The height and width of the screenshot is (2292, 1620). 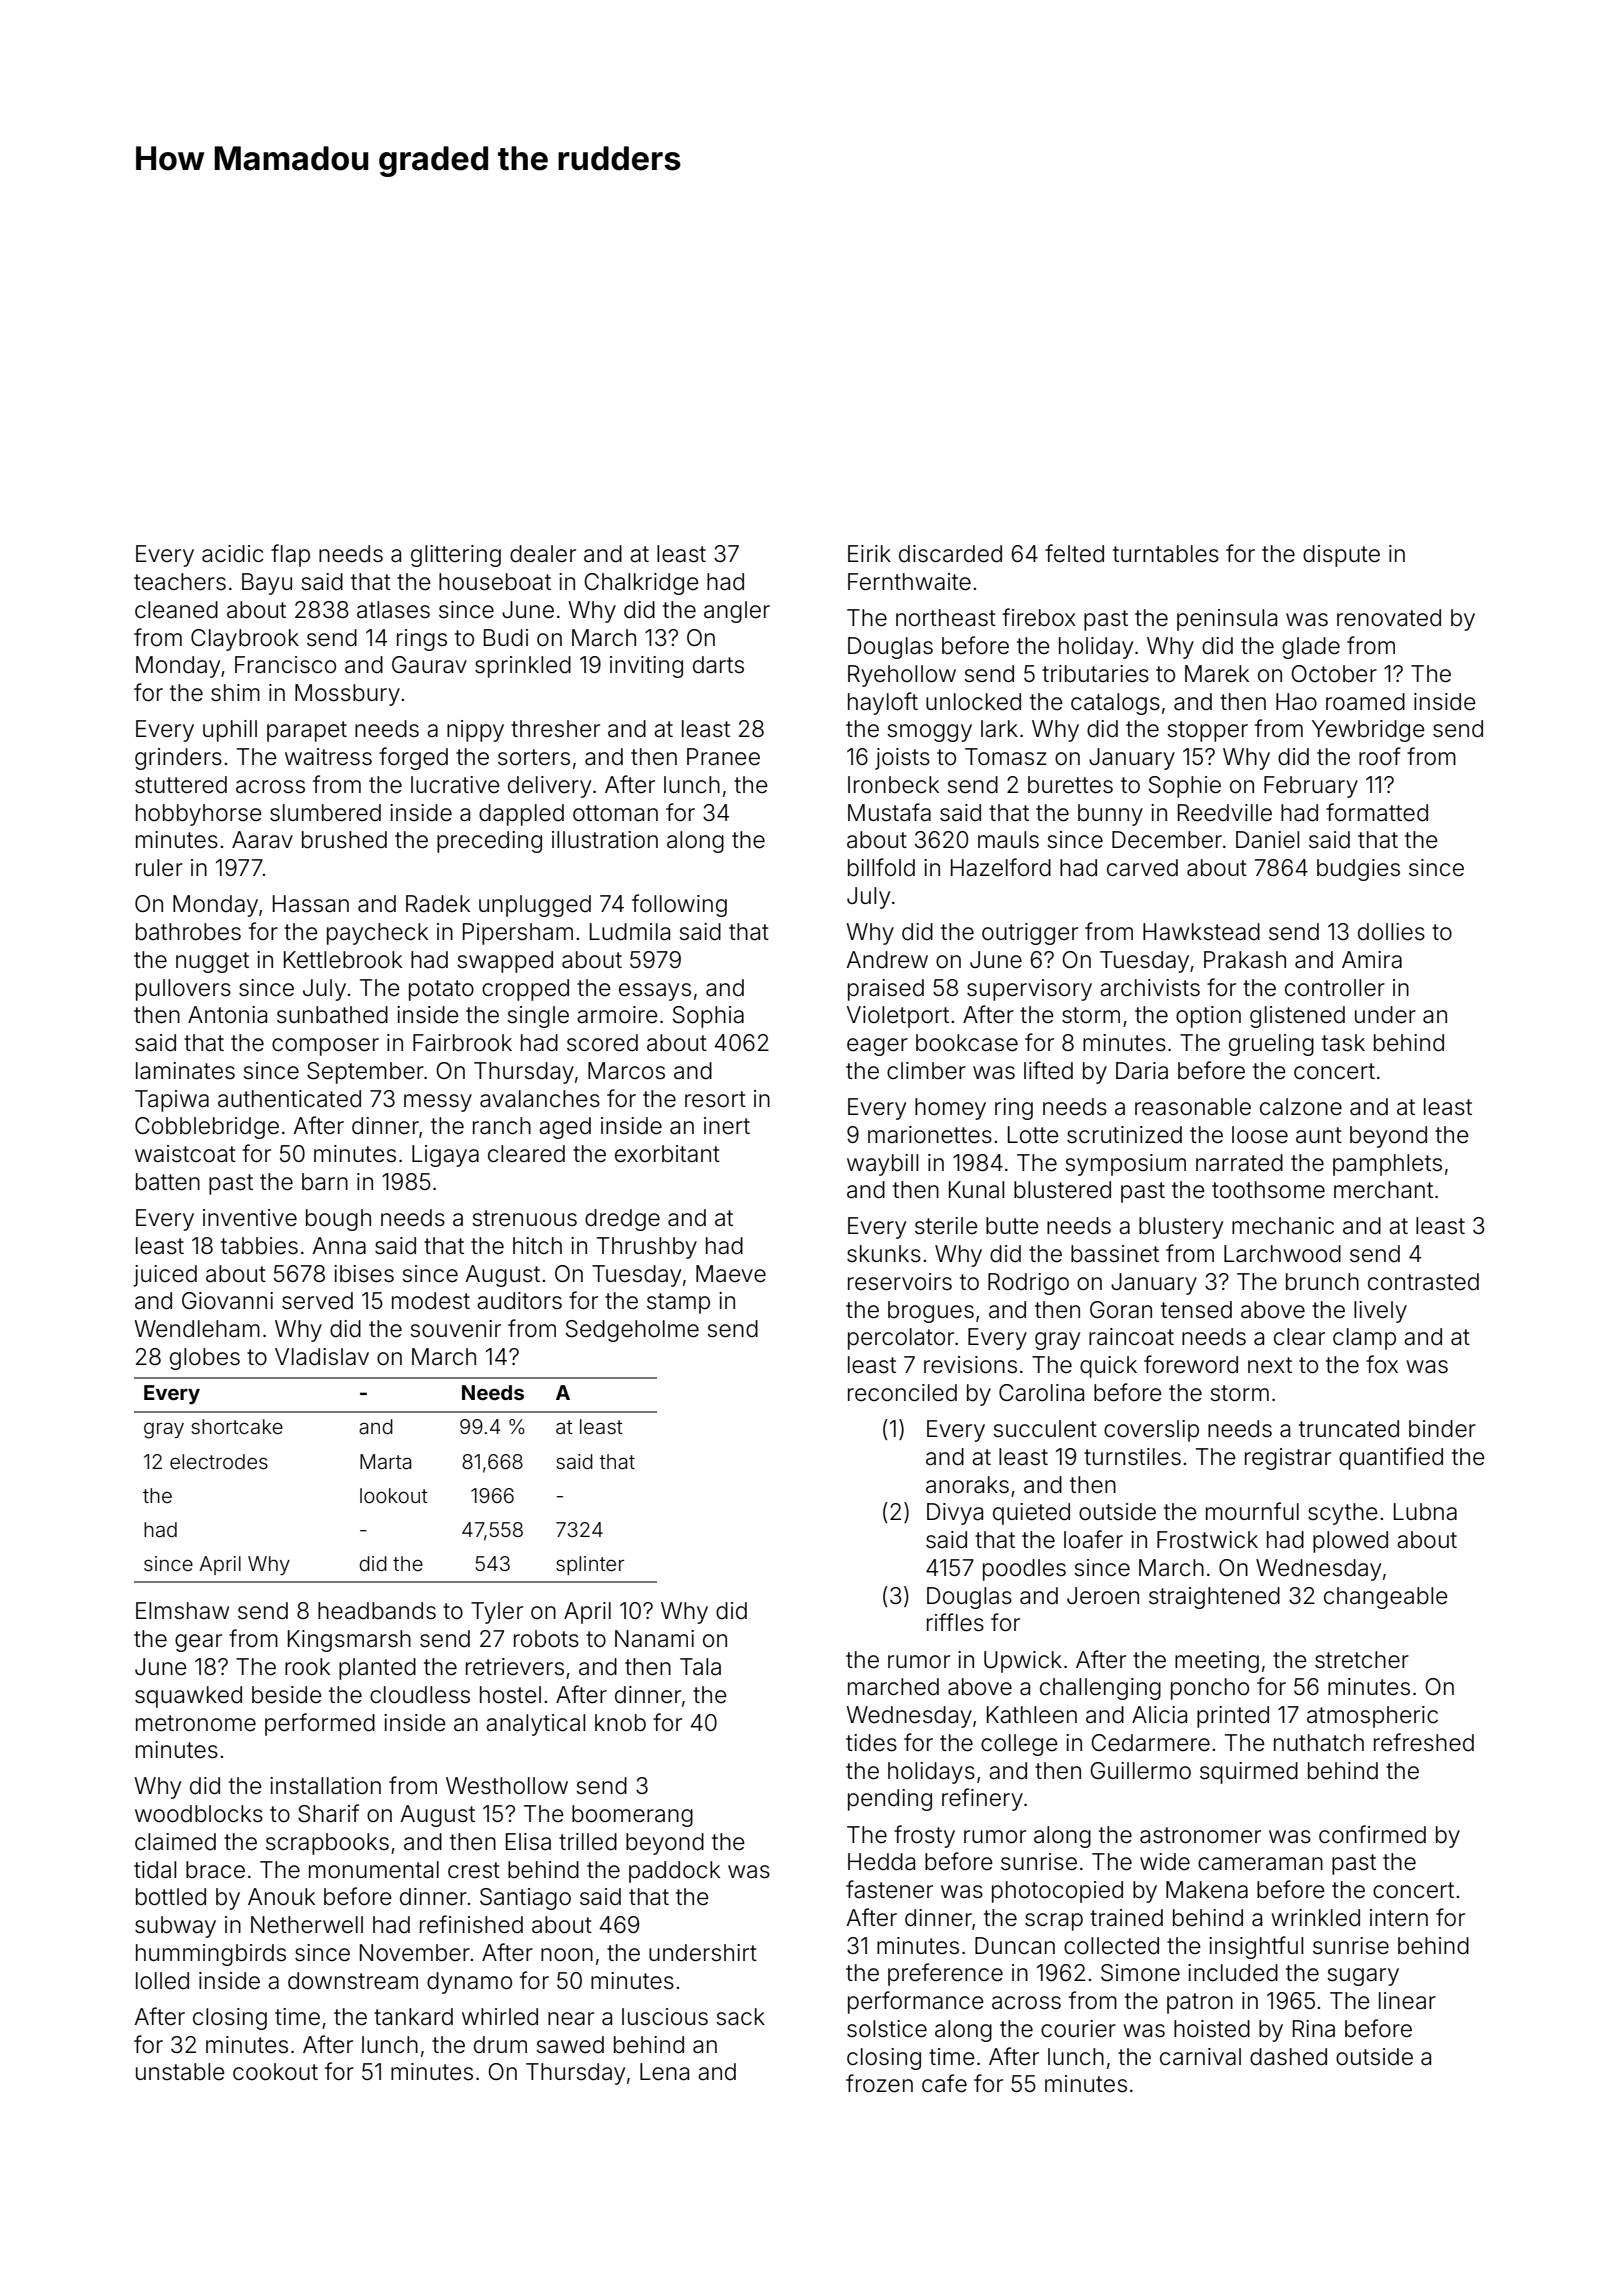 I want to click on Eirik, so click(x=869, y=553).
